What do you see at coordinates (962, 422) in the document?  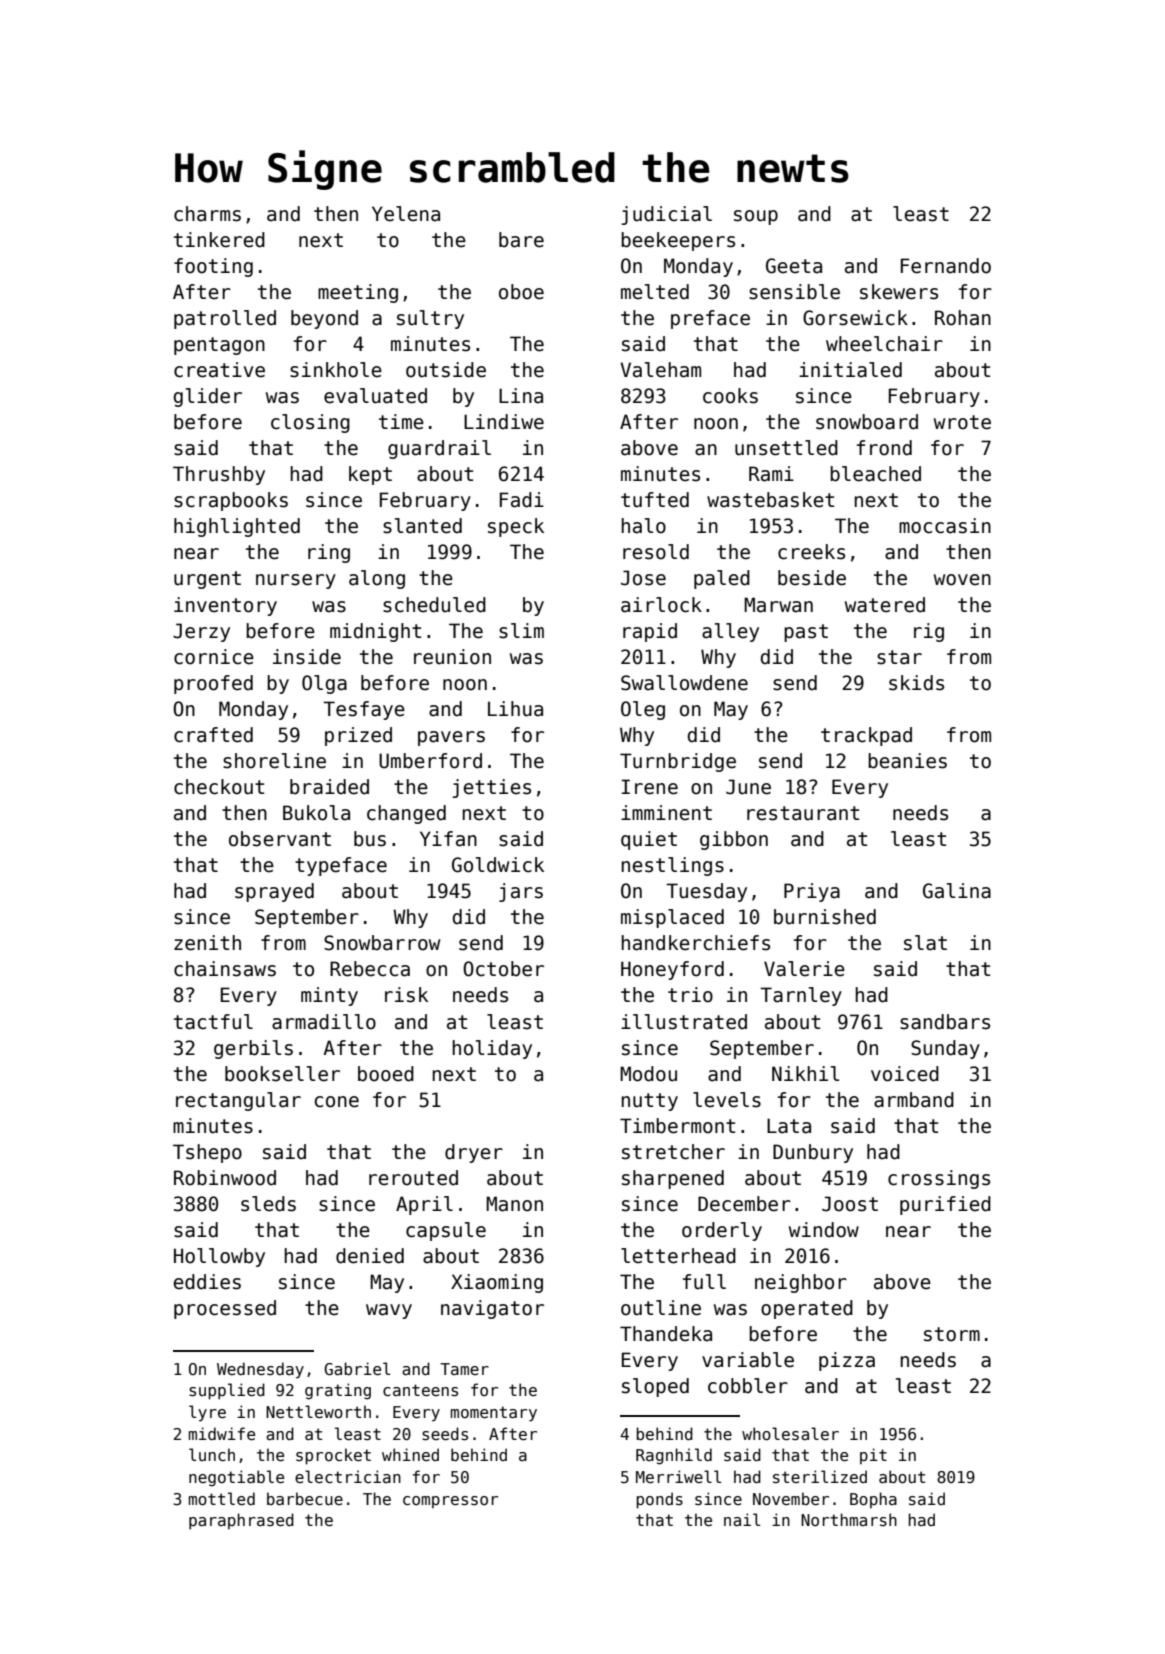 I see `wrote` at bounding box center [962, 422].
